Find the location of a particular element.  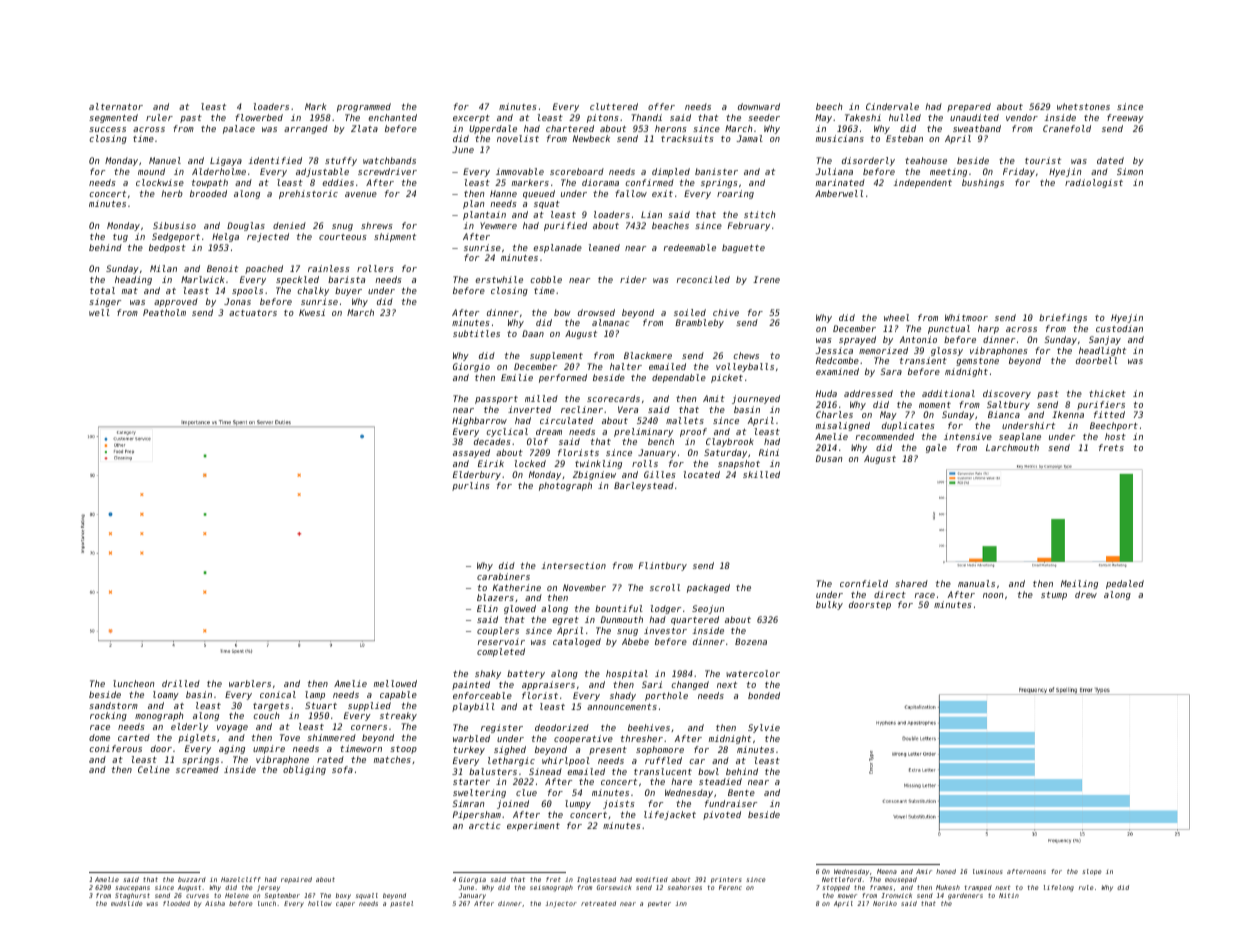

buzzard is located at coordinates (192, 879).
